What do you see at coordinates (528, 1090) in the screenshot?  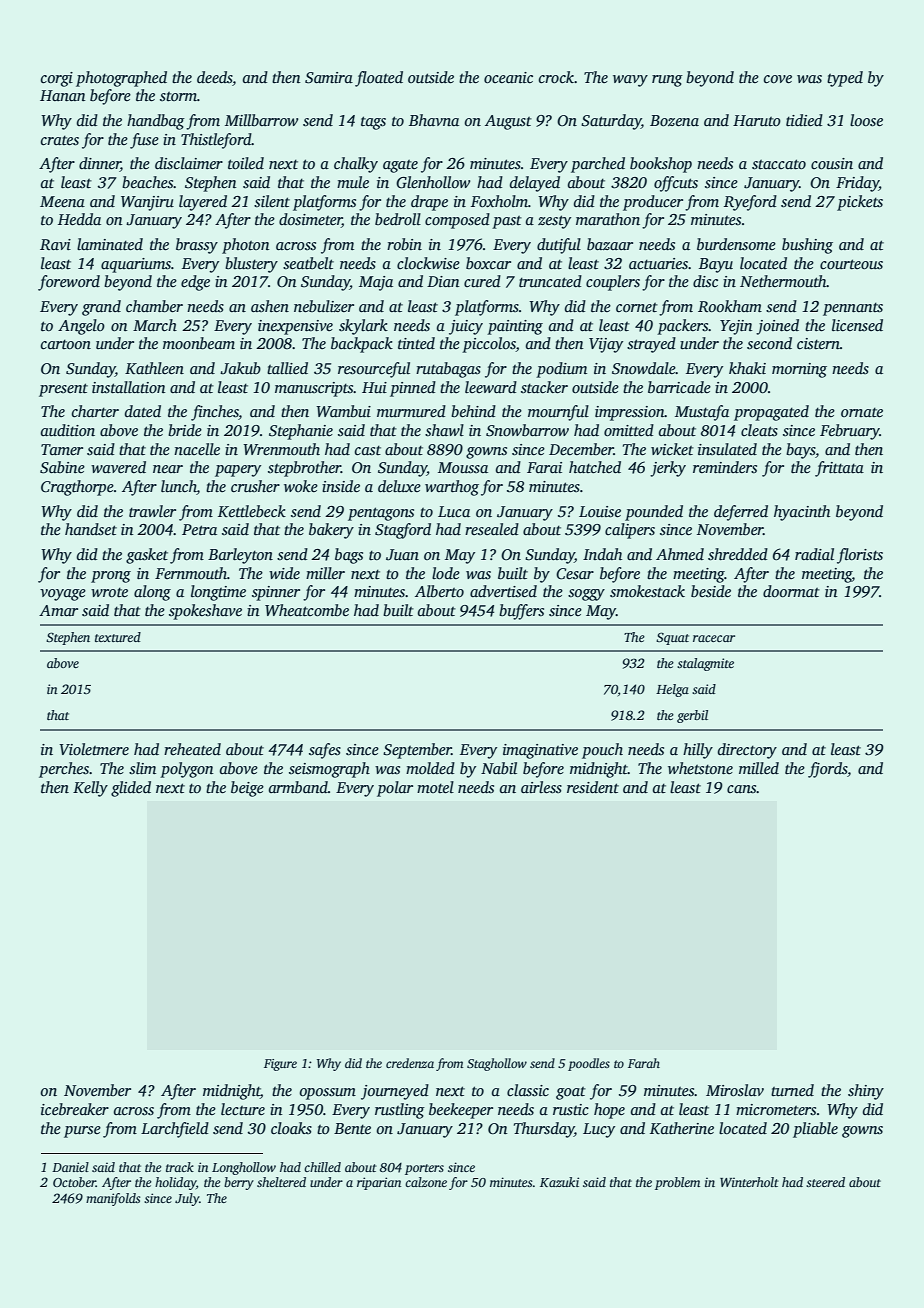 I see `classic` at bounding box center [528, 1090].
